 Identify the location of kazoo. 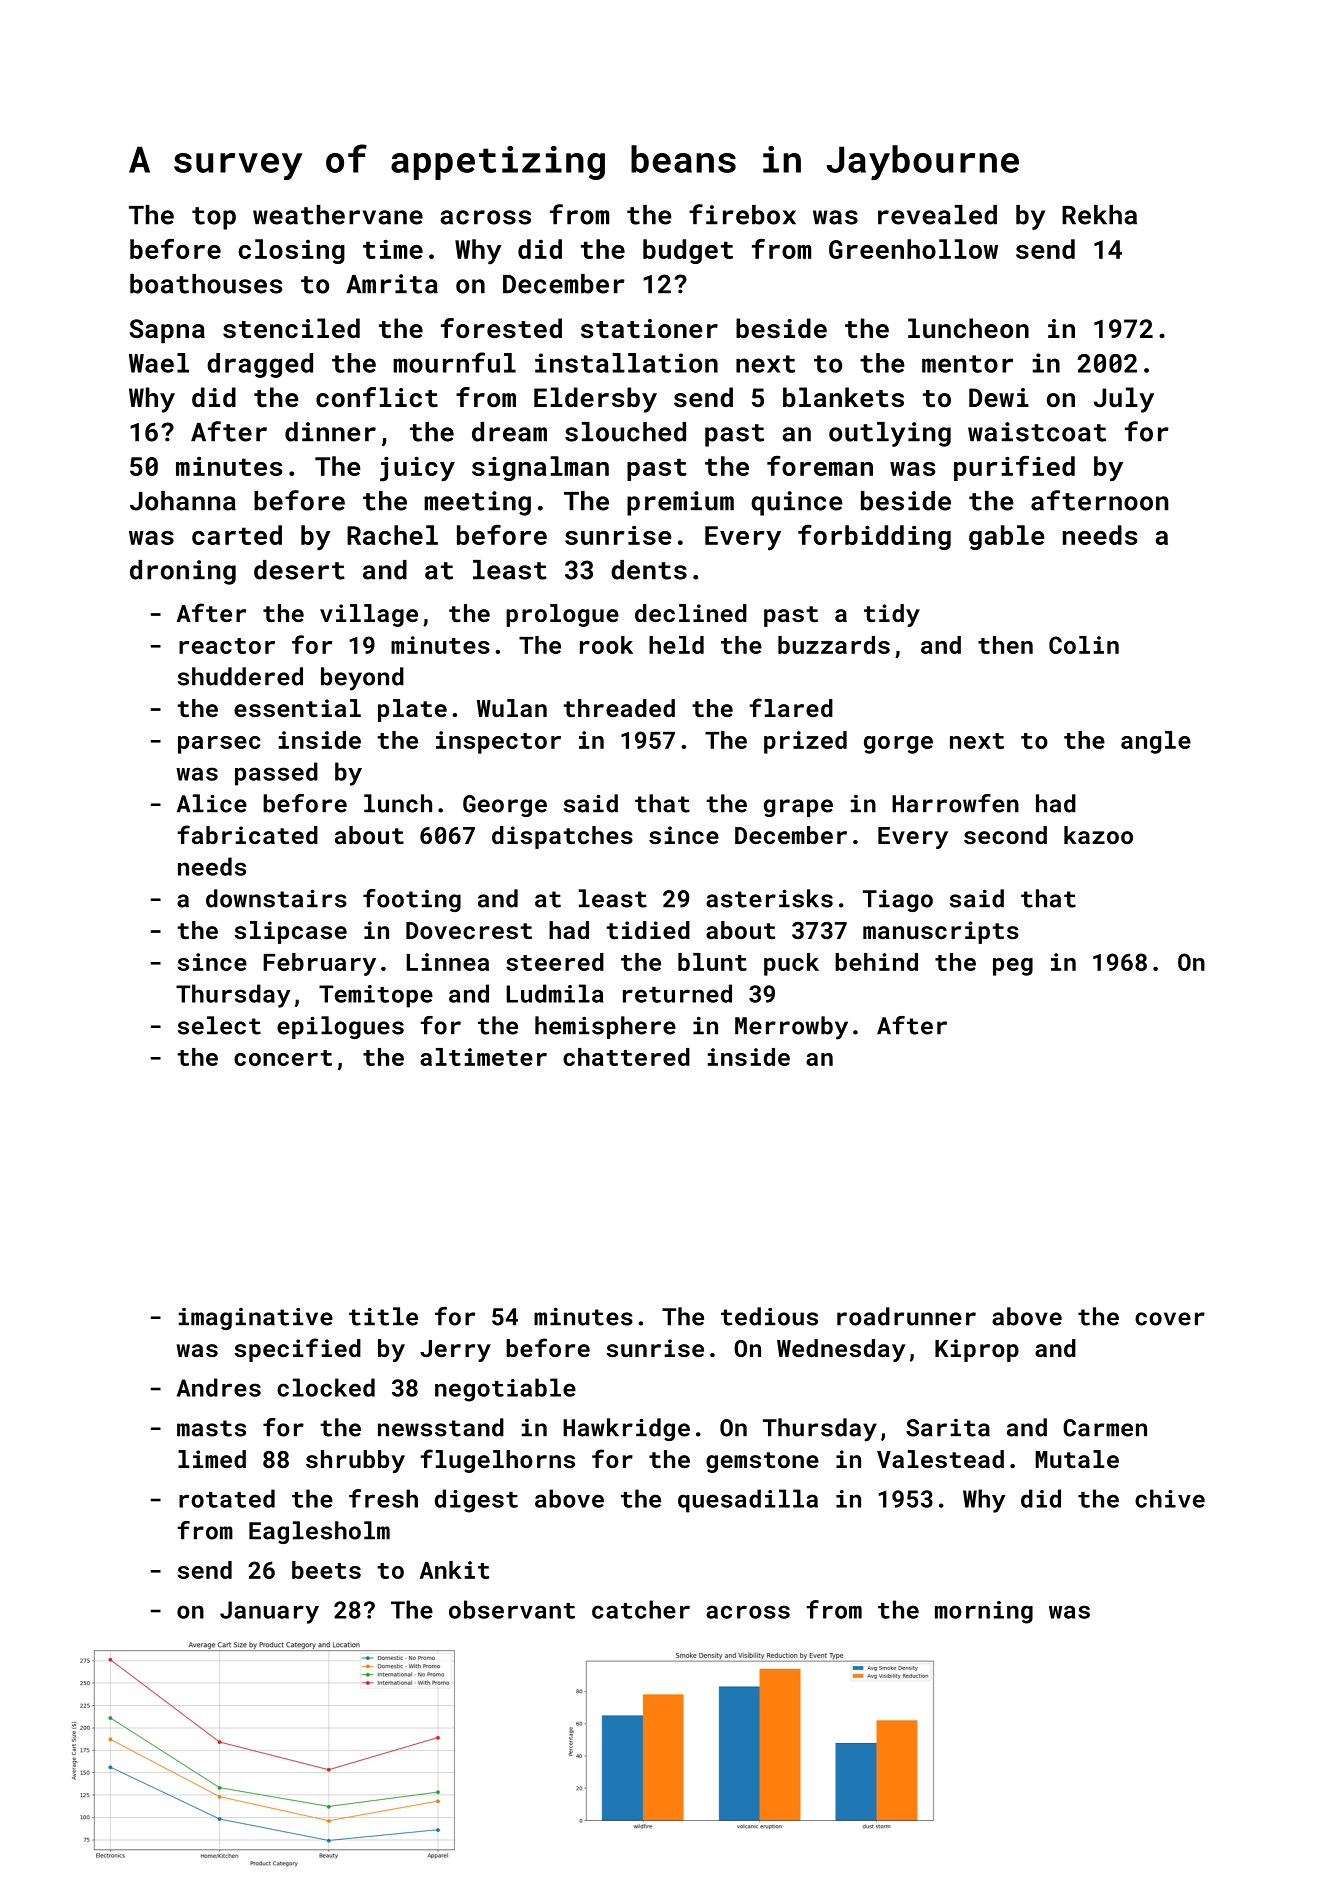
(1098, 835).
